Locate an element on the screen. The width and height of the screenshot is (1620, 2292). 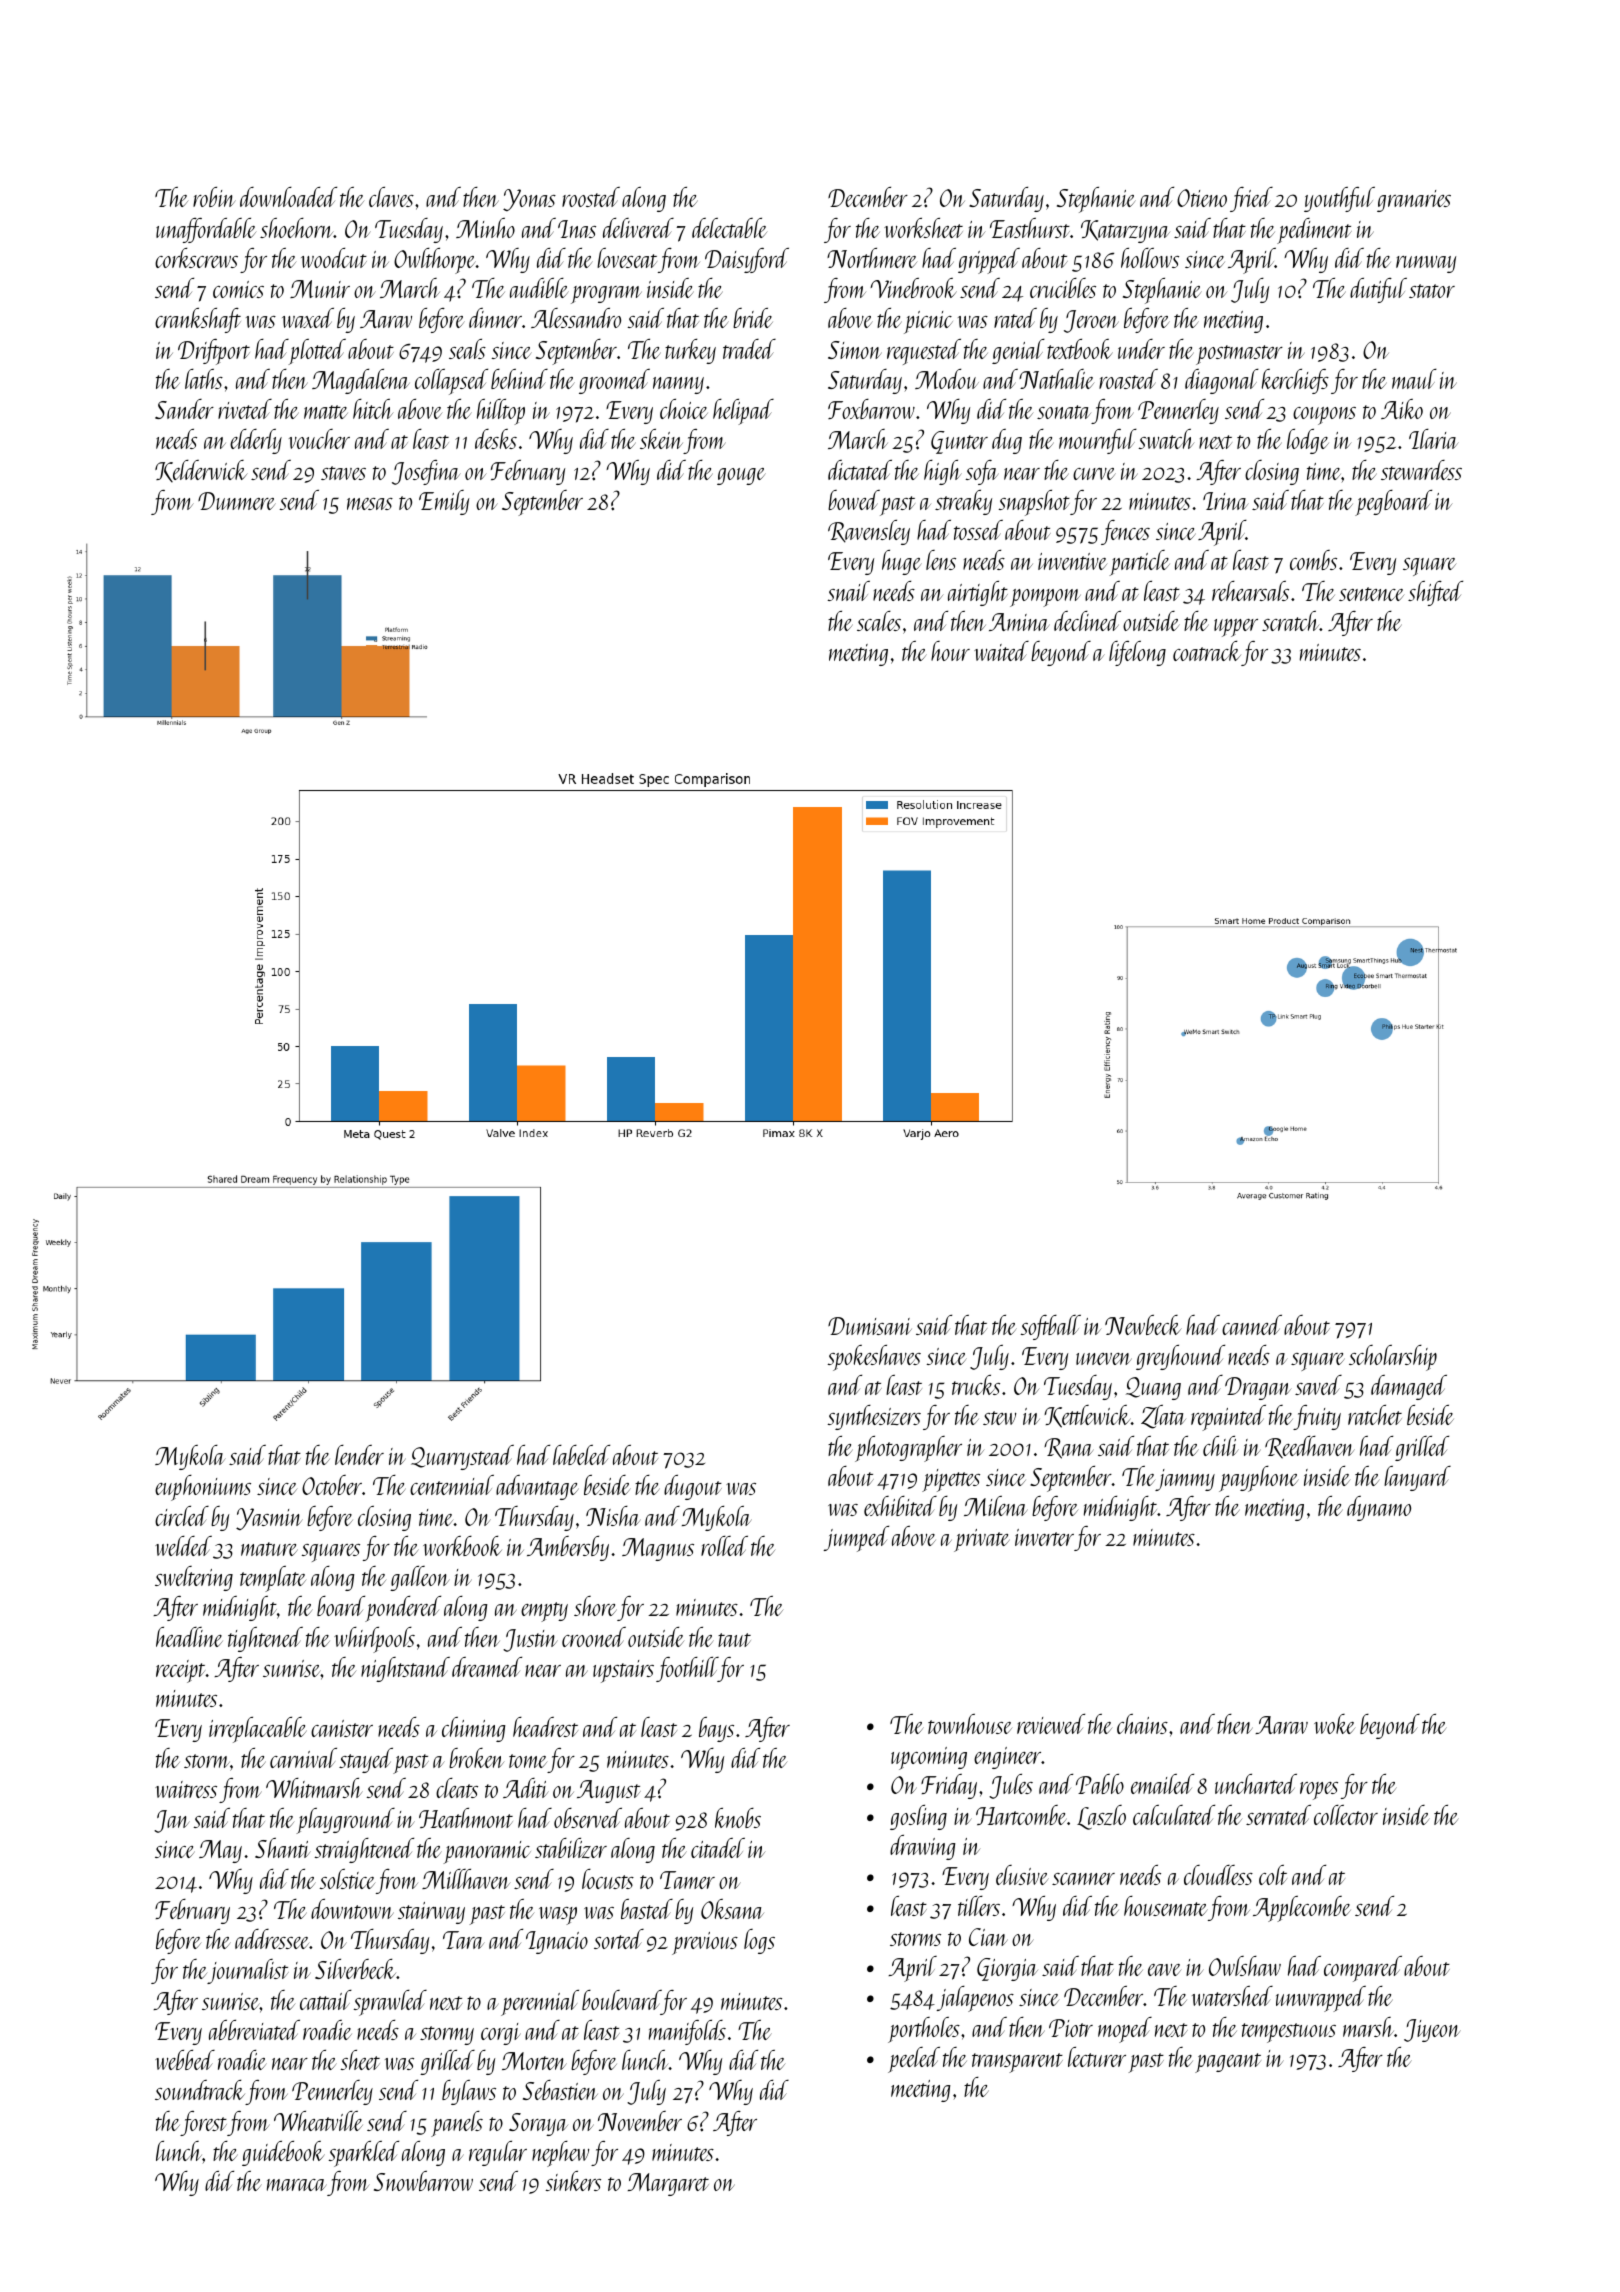
Snowbarrow is located at coordinates (423, 2181).
